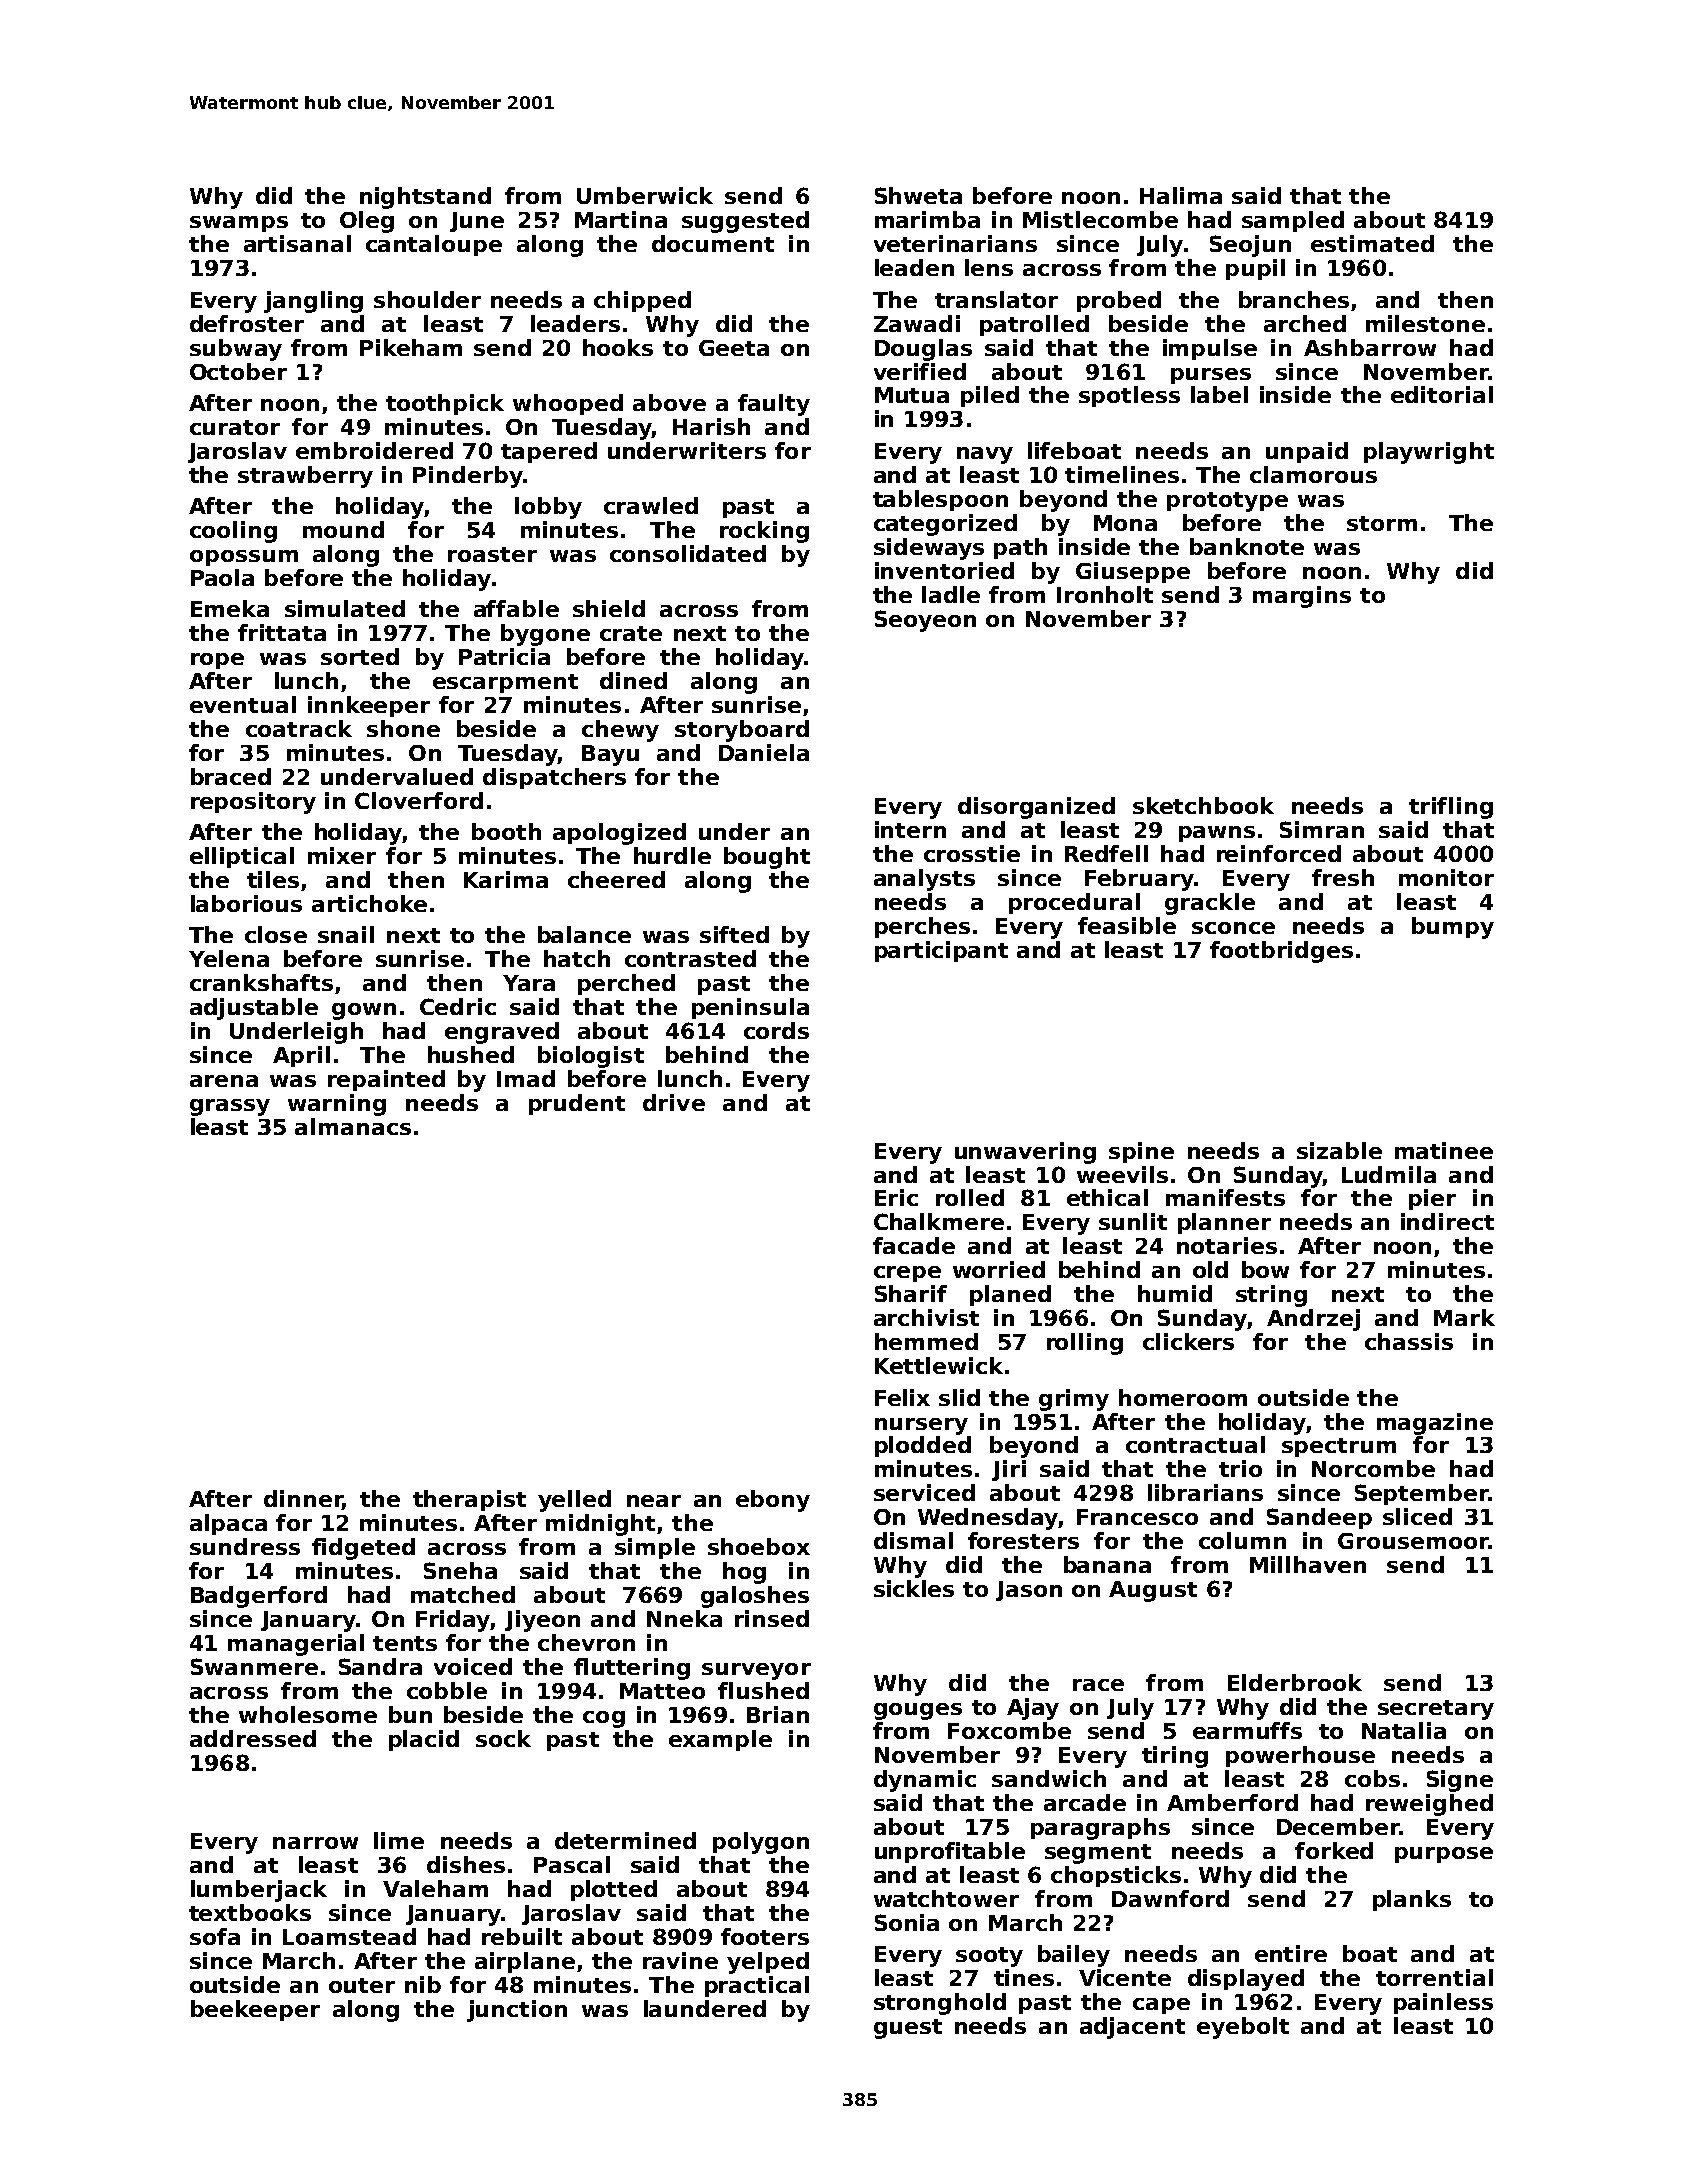 Image resolution: width=1683 pixels, height=2178 pixels. What do you see at coordinates (425, 198) in the screenshot?
I see `nightstand` at bounding box center [425, 198].
